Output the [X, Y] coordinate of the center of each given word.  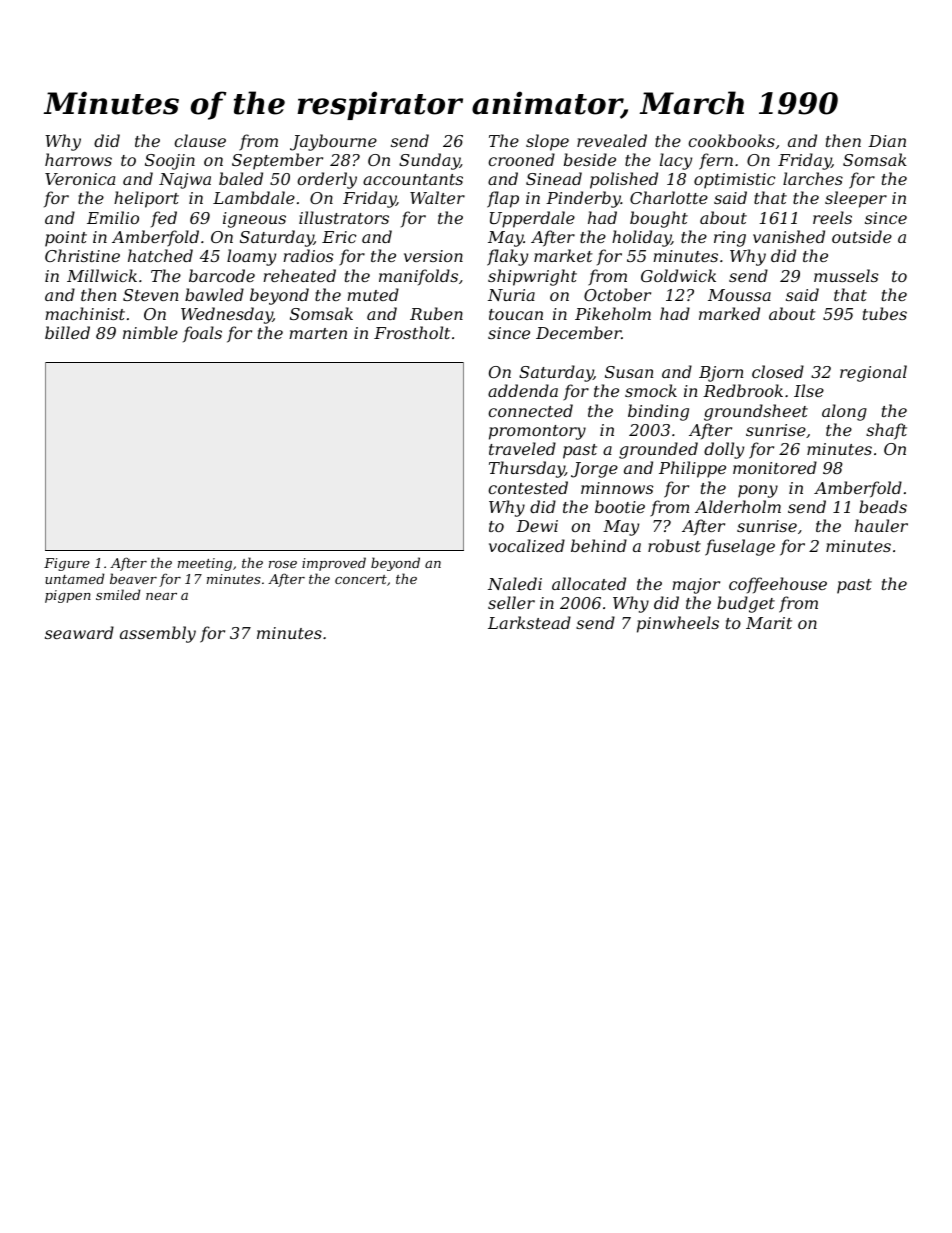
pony [758, 491]
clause [200, 140]
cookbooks [731, 140]
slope [547, 142]
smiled [118, 594]
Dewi [537, 526]
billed [67, 332]
